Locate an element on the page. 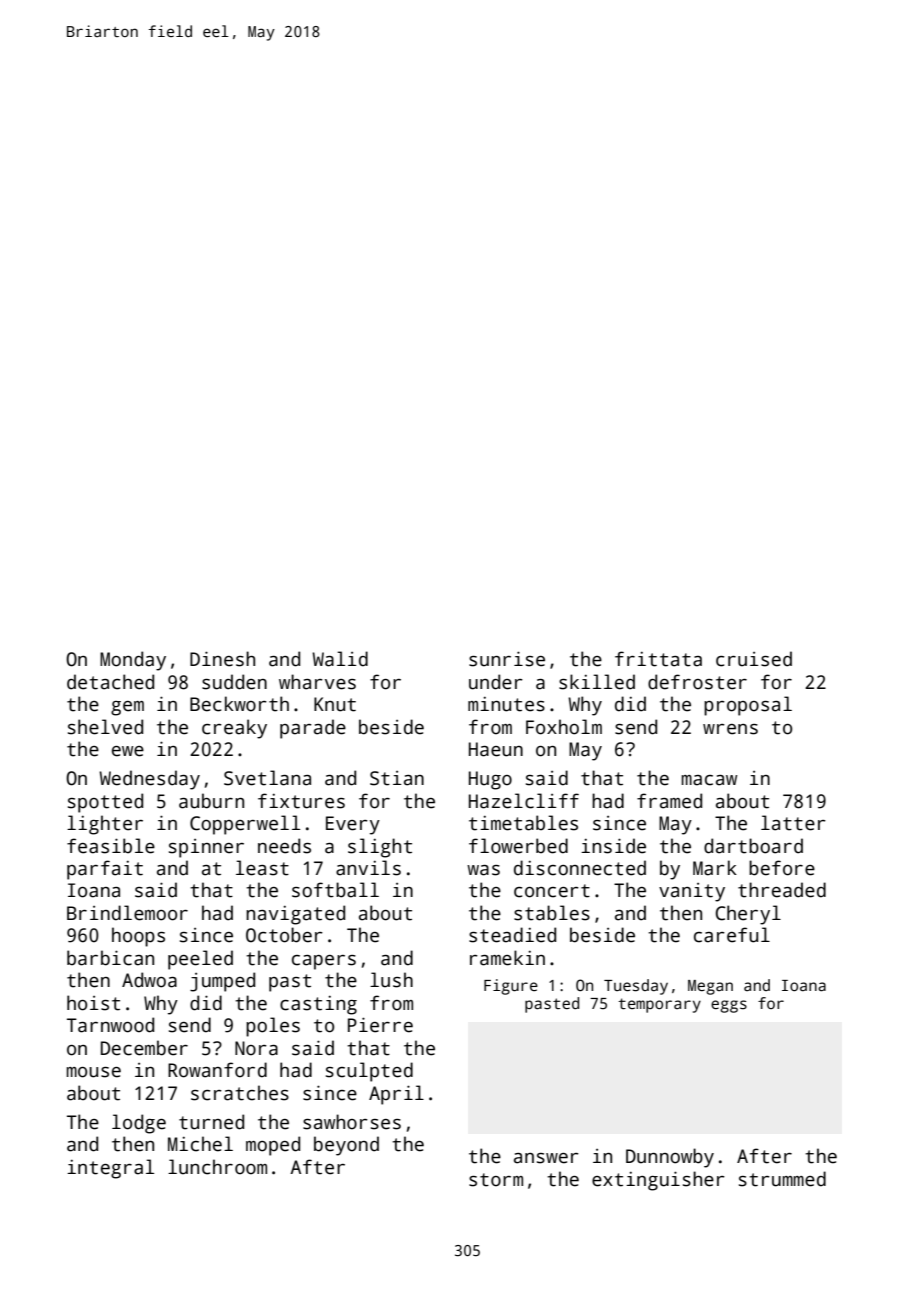  navigated is located at coordinates (295, 915).
